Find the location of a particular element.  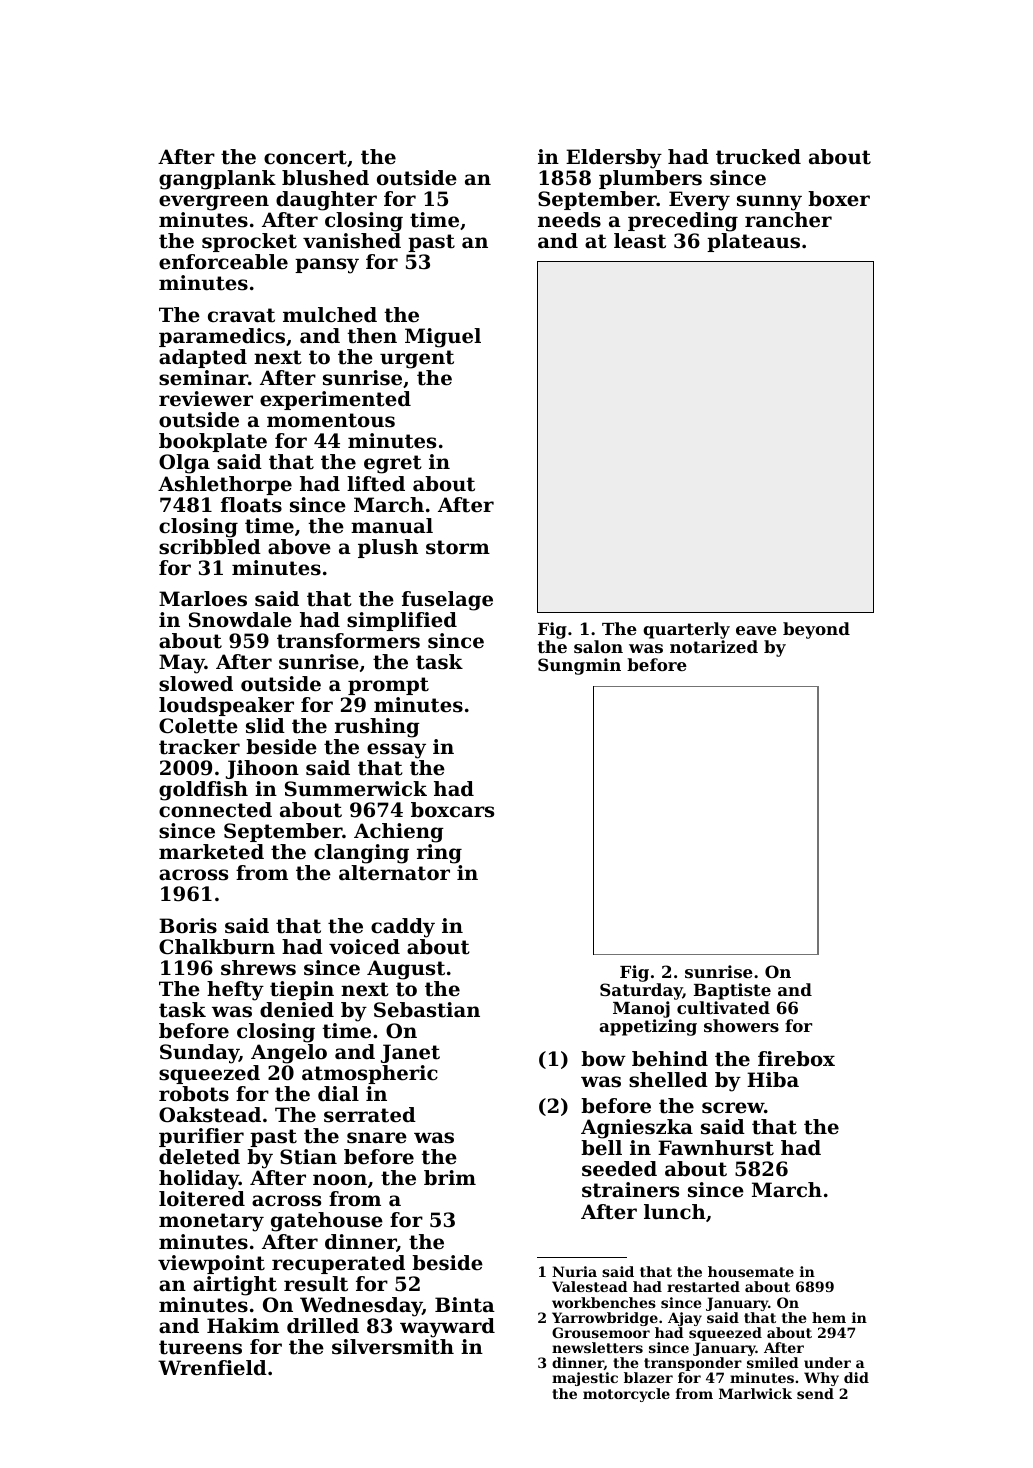

Hakim is located at coordinates (243, 1325).
